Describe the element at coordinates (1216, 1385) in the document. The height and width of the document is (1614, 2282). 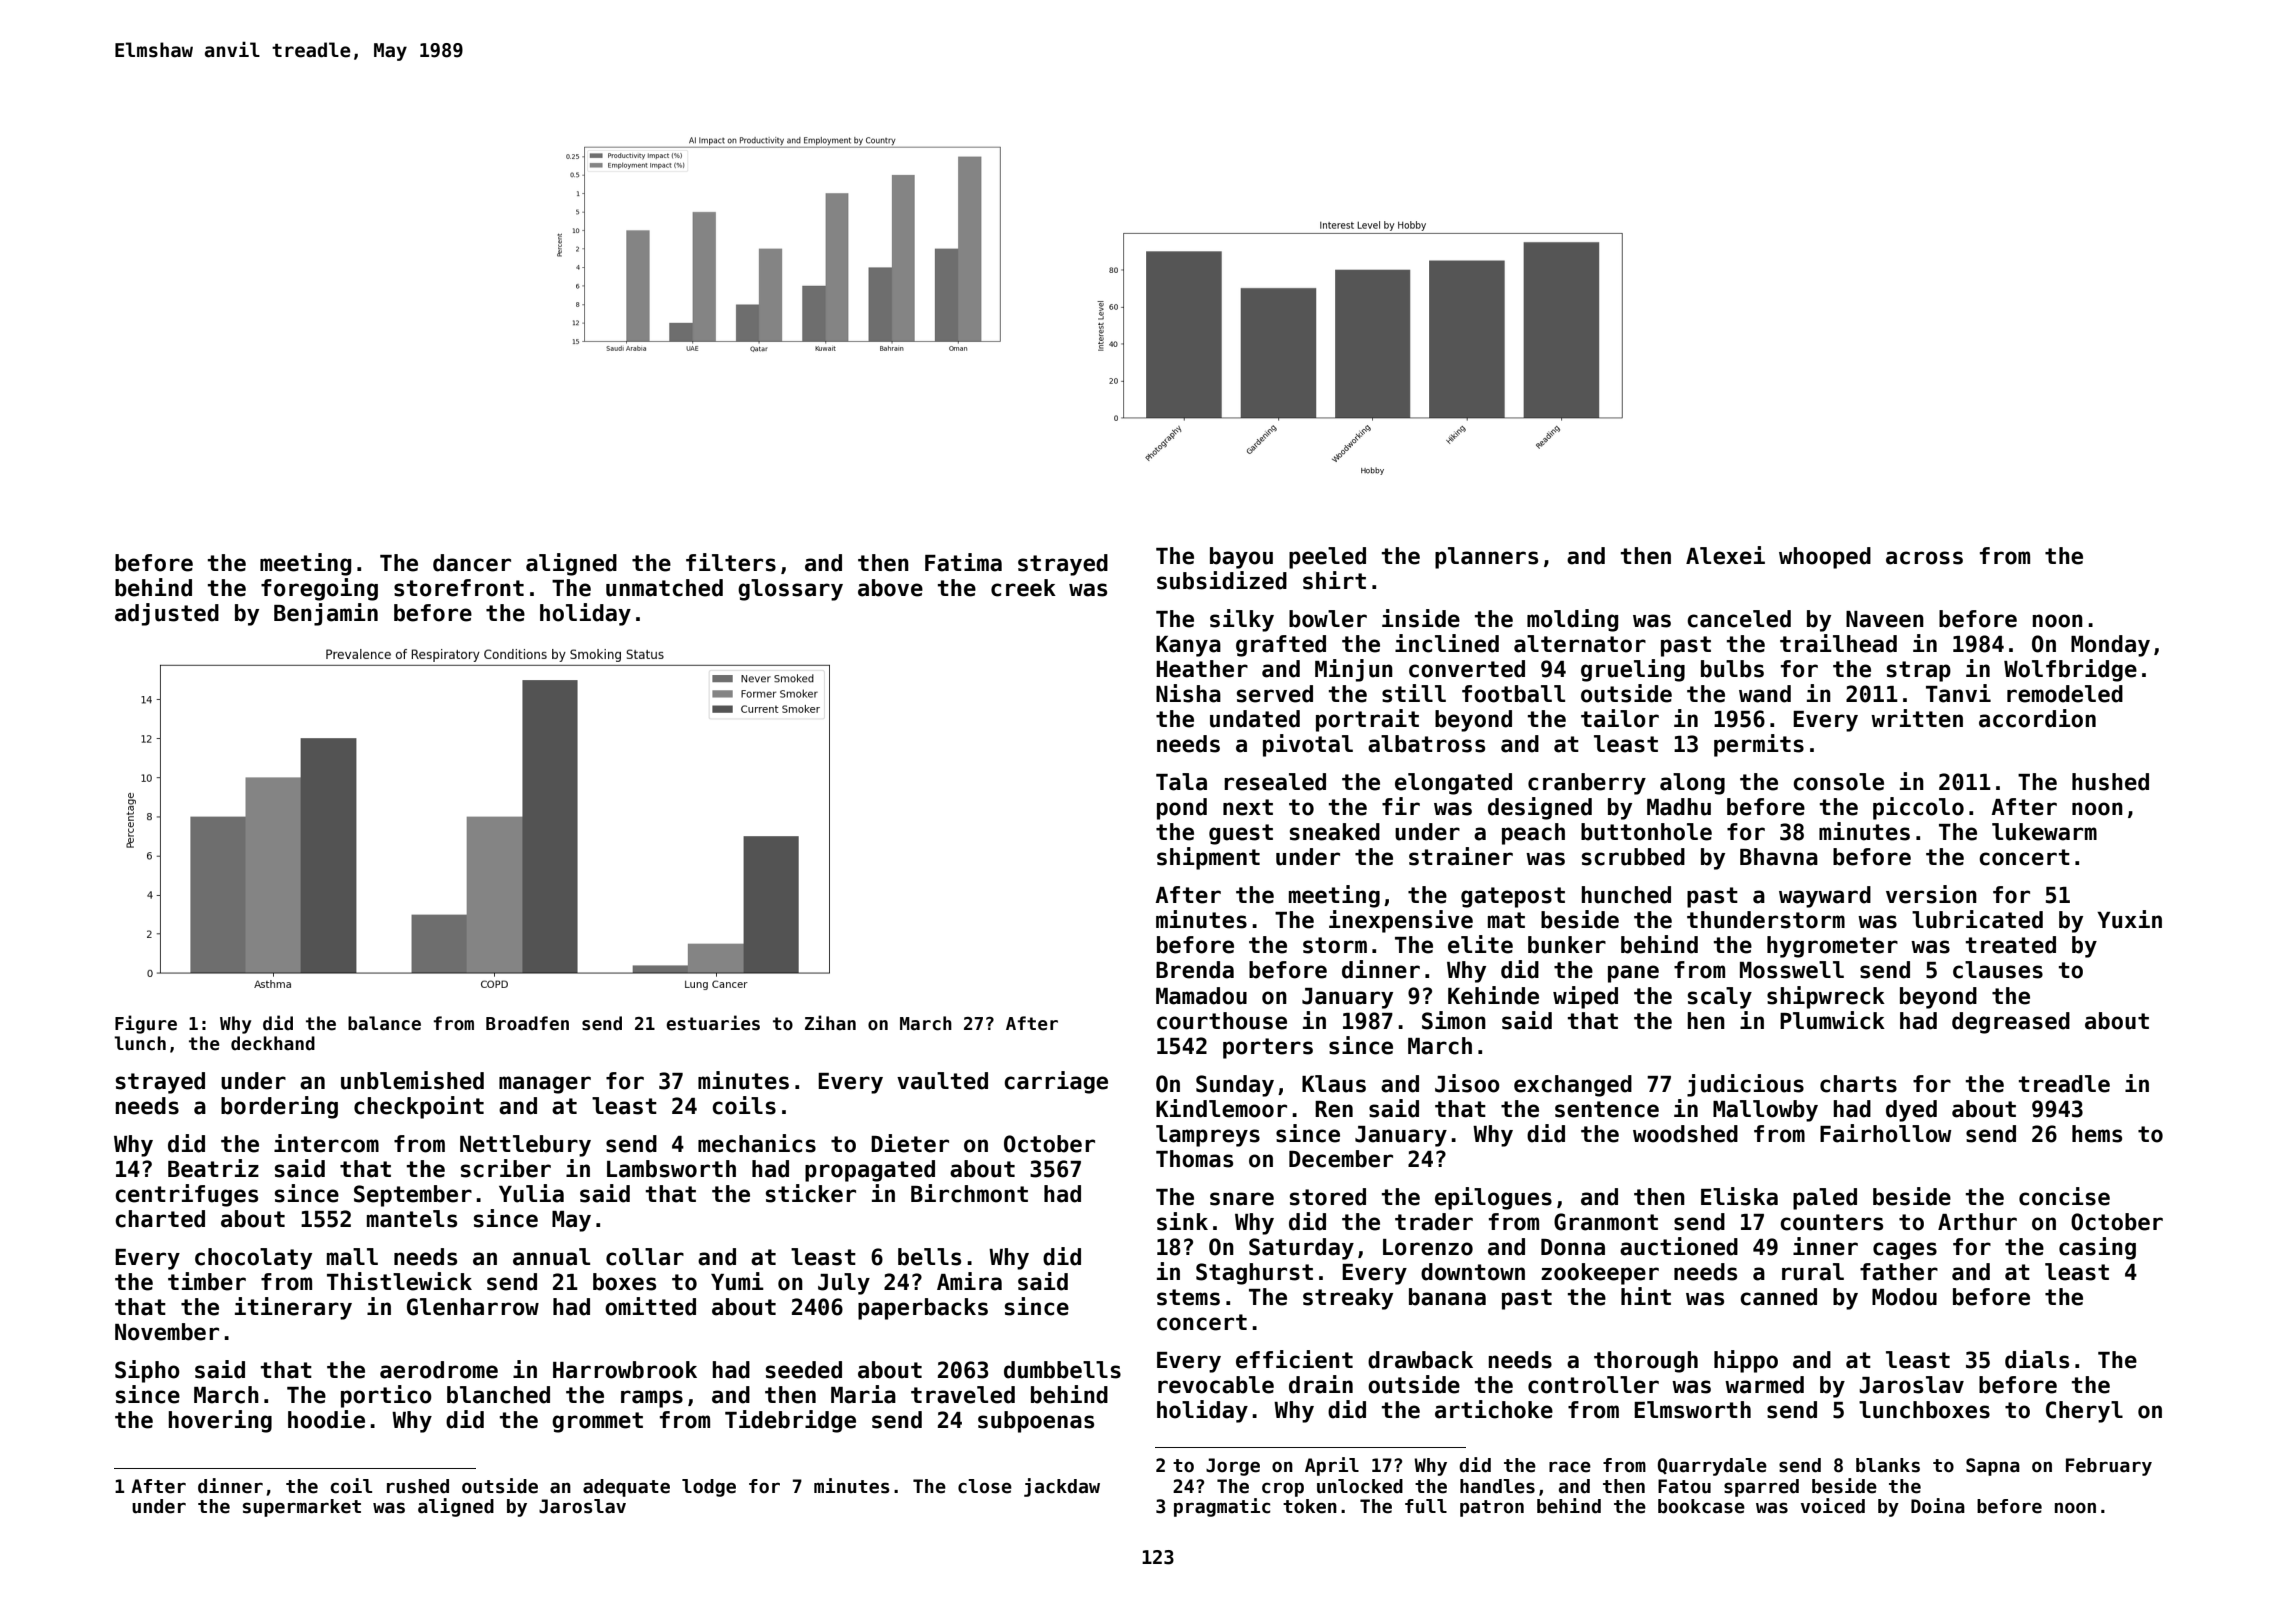
I see `revocable` at that location.
